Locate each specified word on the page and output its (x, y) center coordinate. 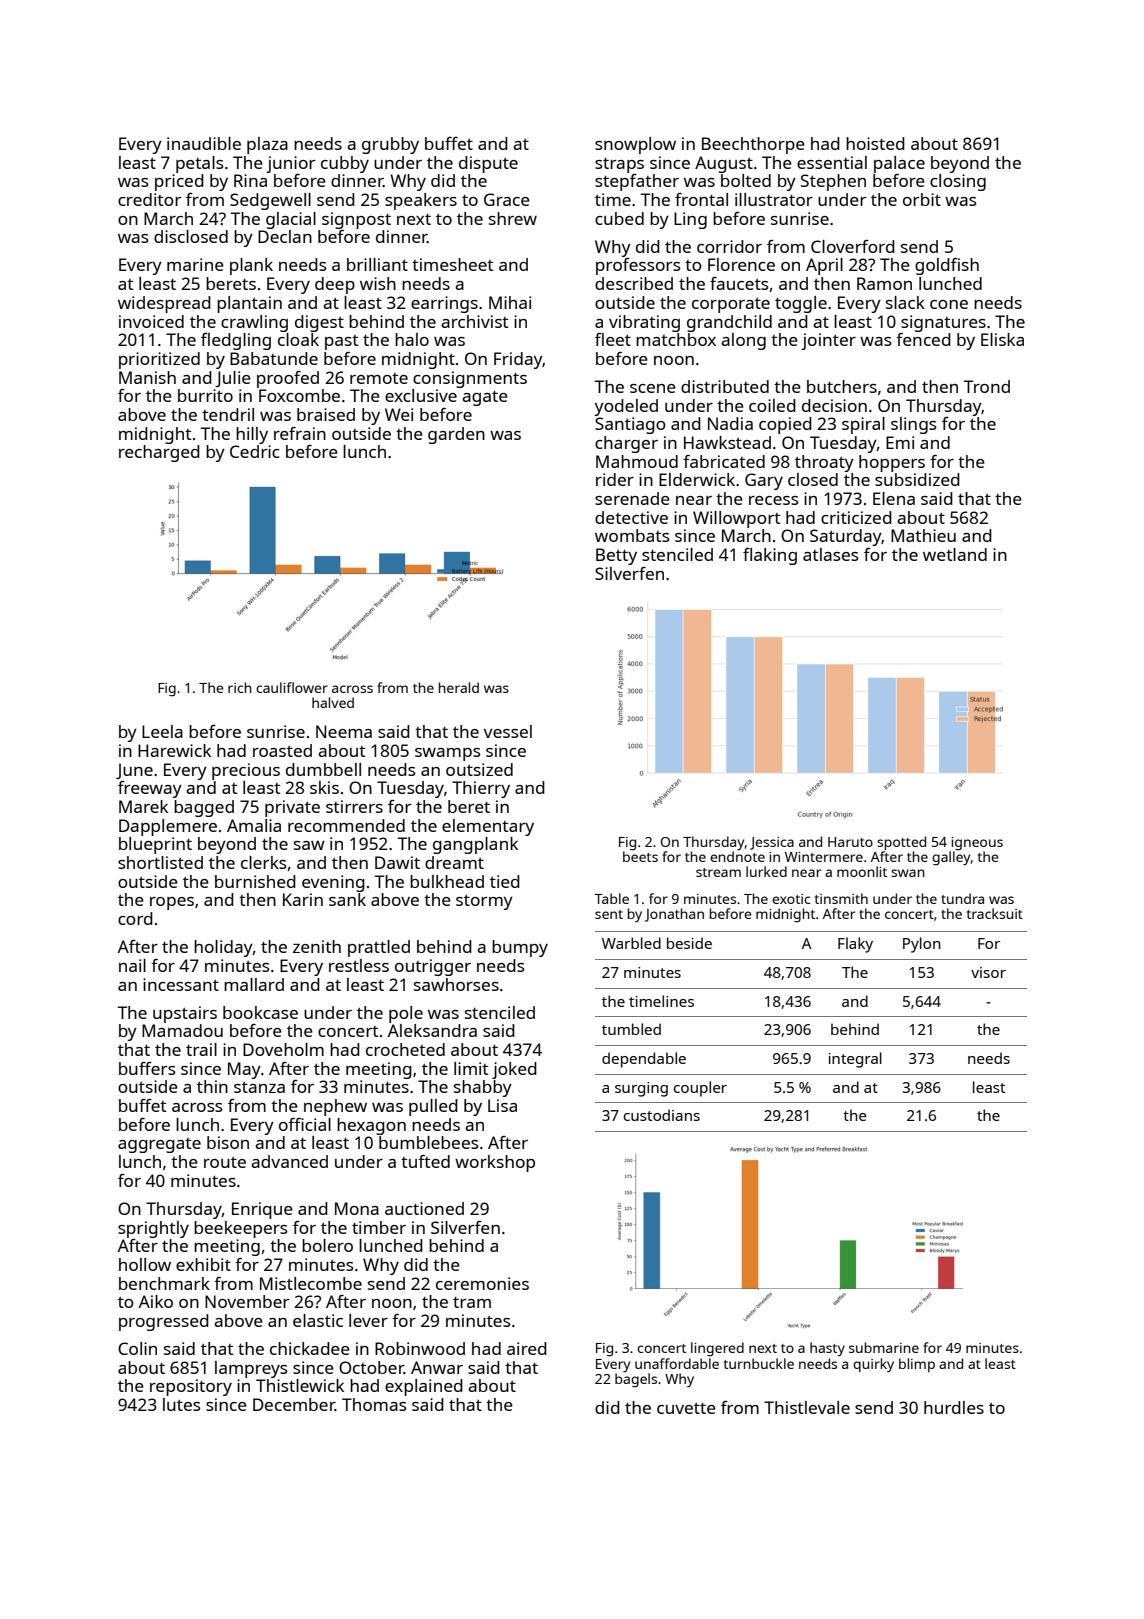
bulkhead (447, 881)
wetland (955, 554)
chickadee (310, 1348)
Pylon (922, 945)
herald (459, 687)
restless (359, 965)
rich (240, 687)
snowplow (635, 145)
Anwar (437, 1367)
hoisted (875, 143)
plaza (267, 145)
